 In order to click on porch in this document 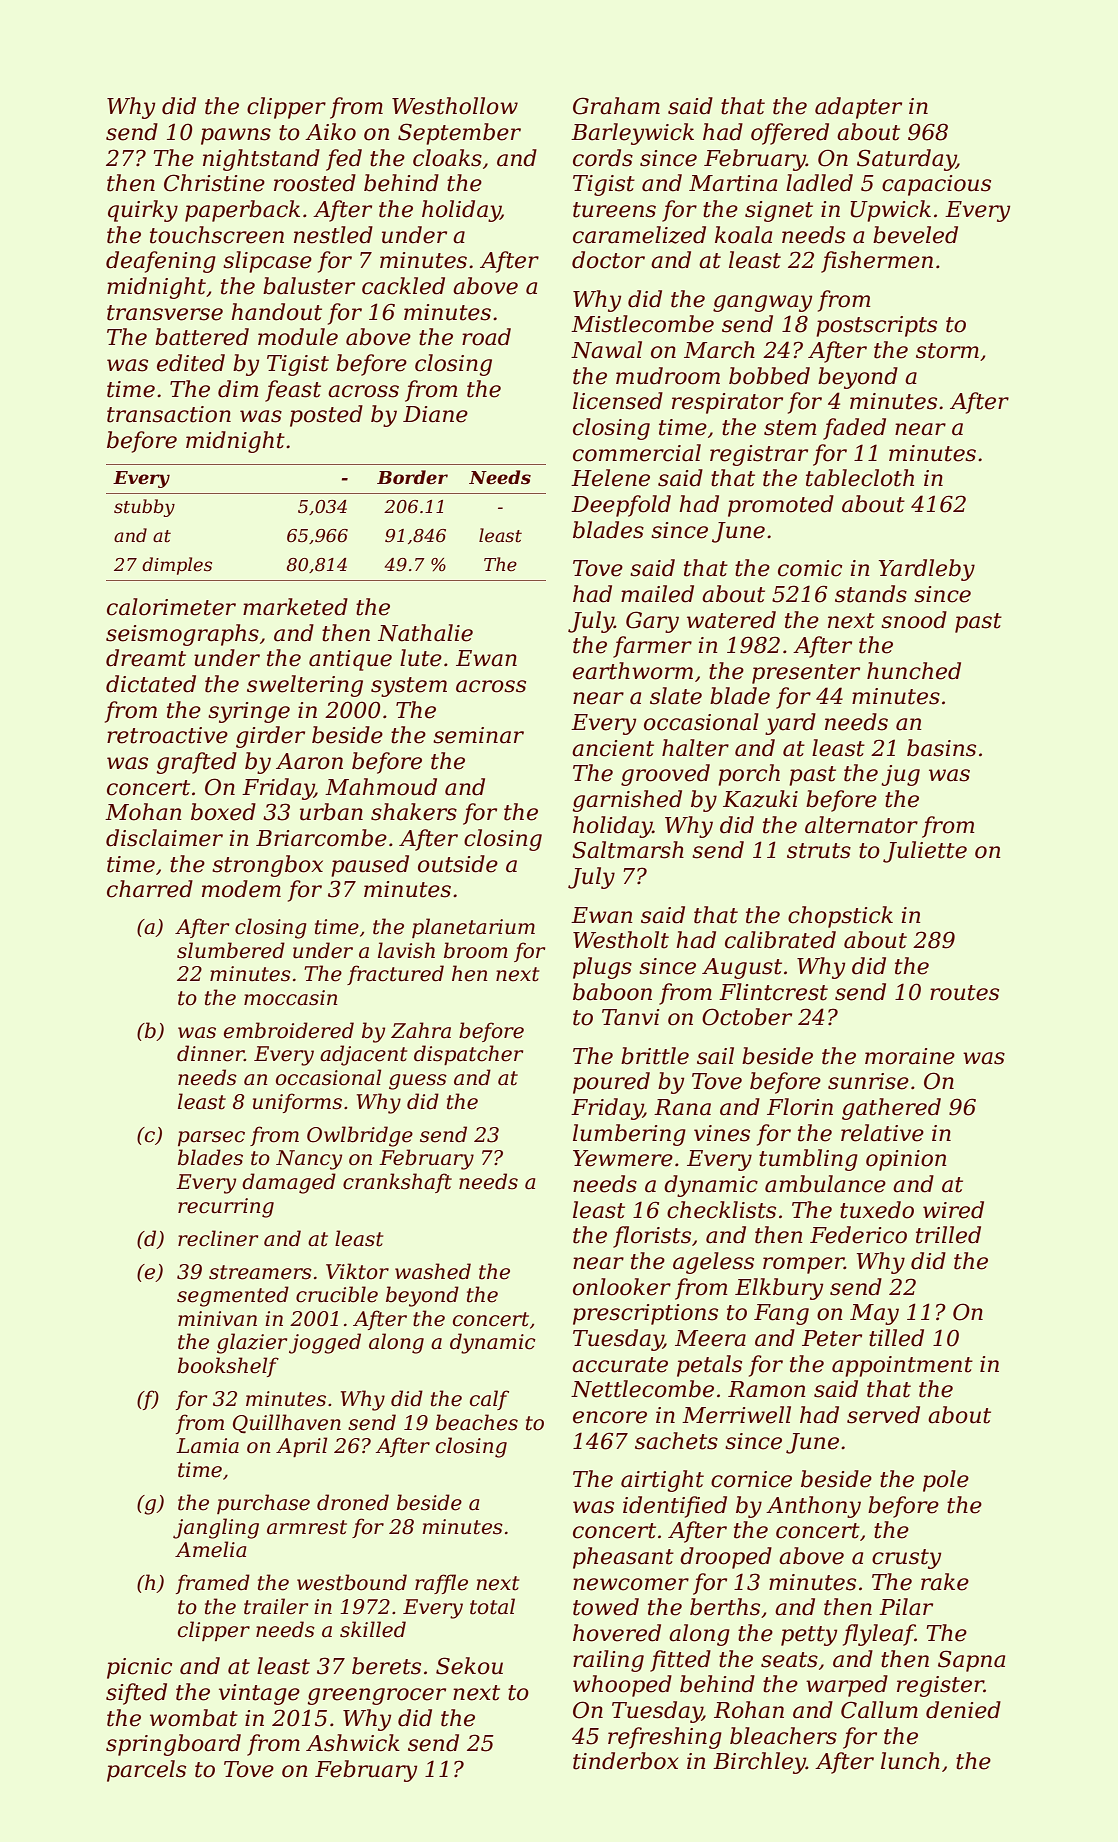, I will do `click(749, 775)`.
